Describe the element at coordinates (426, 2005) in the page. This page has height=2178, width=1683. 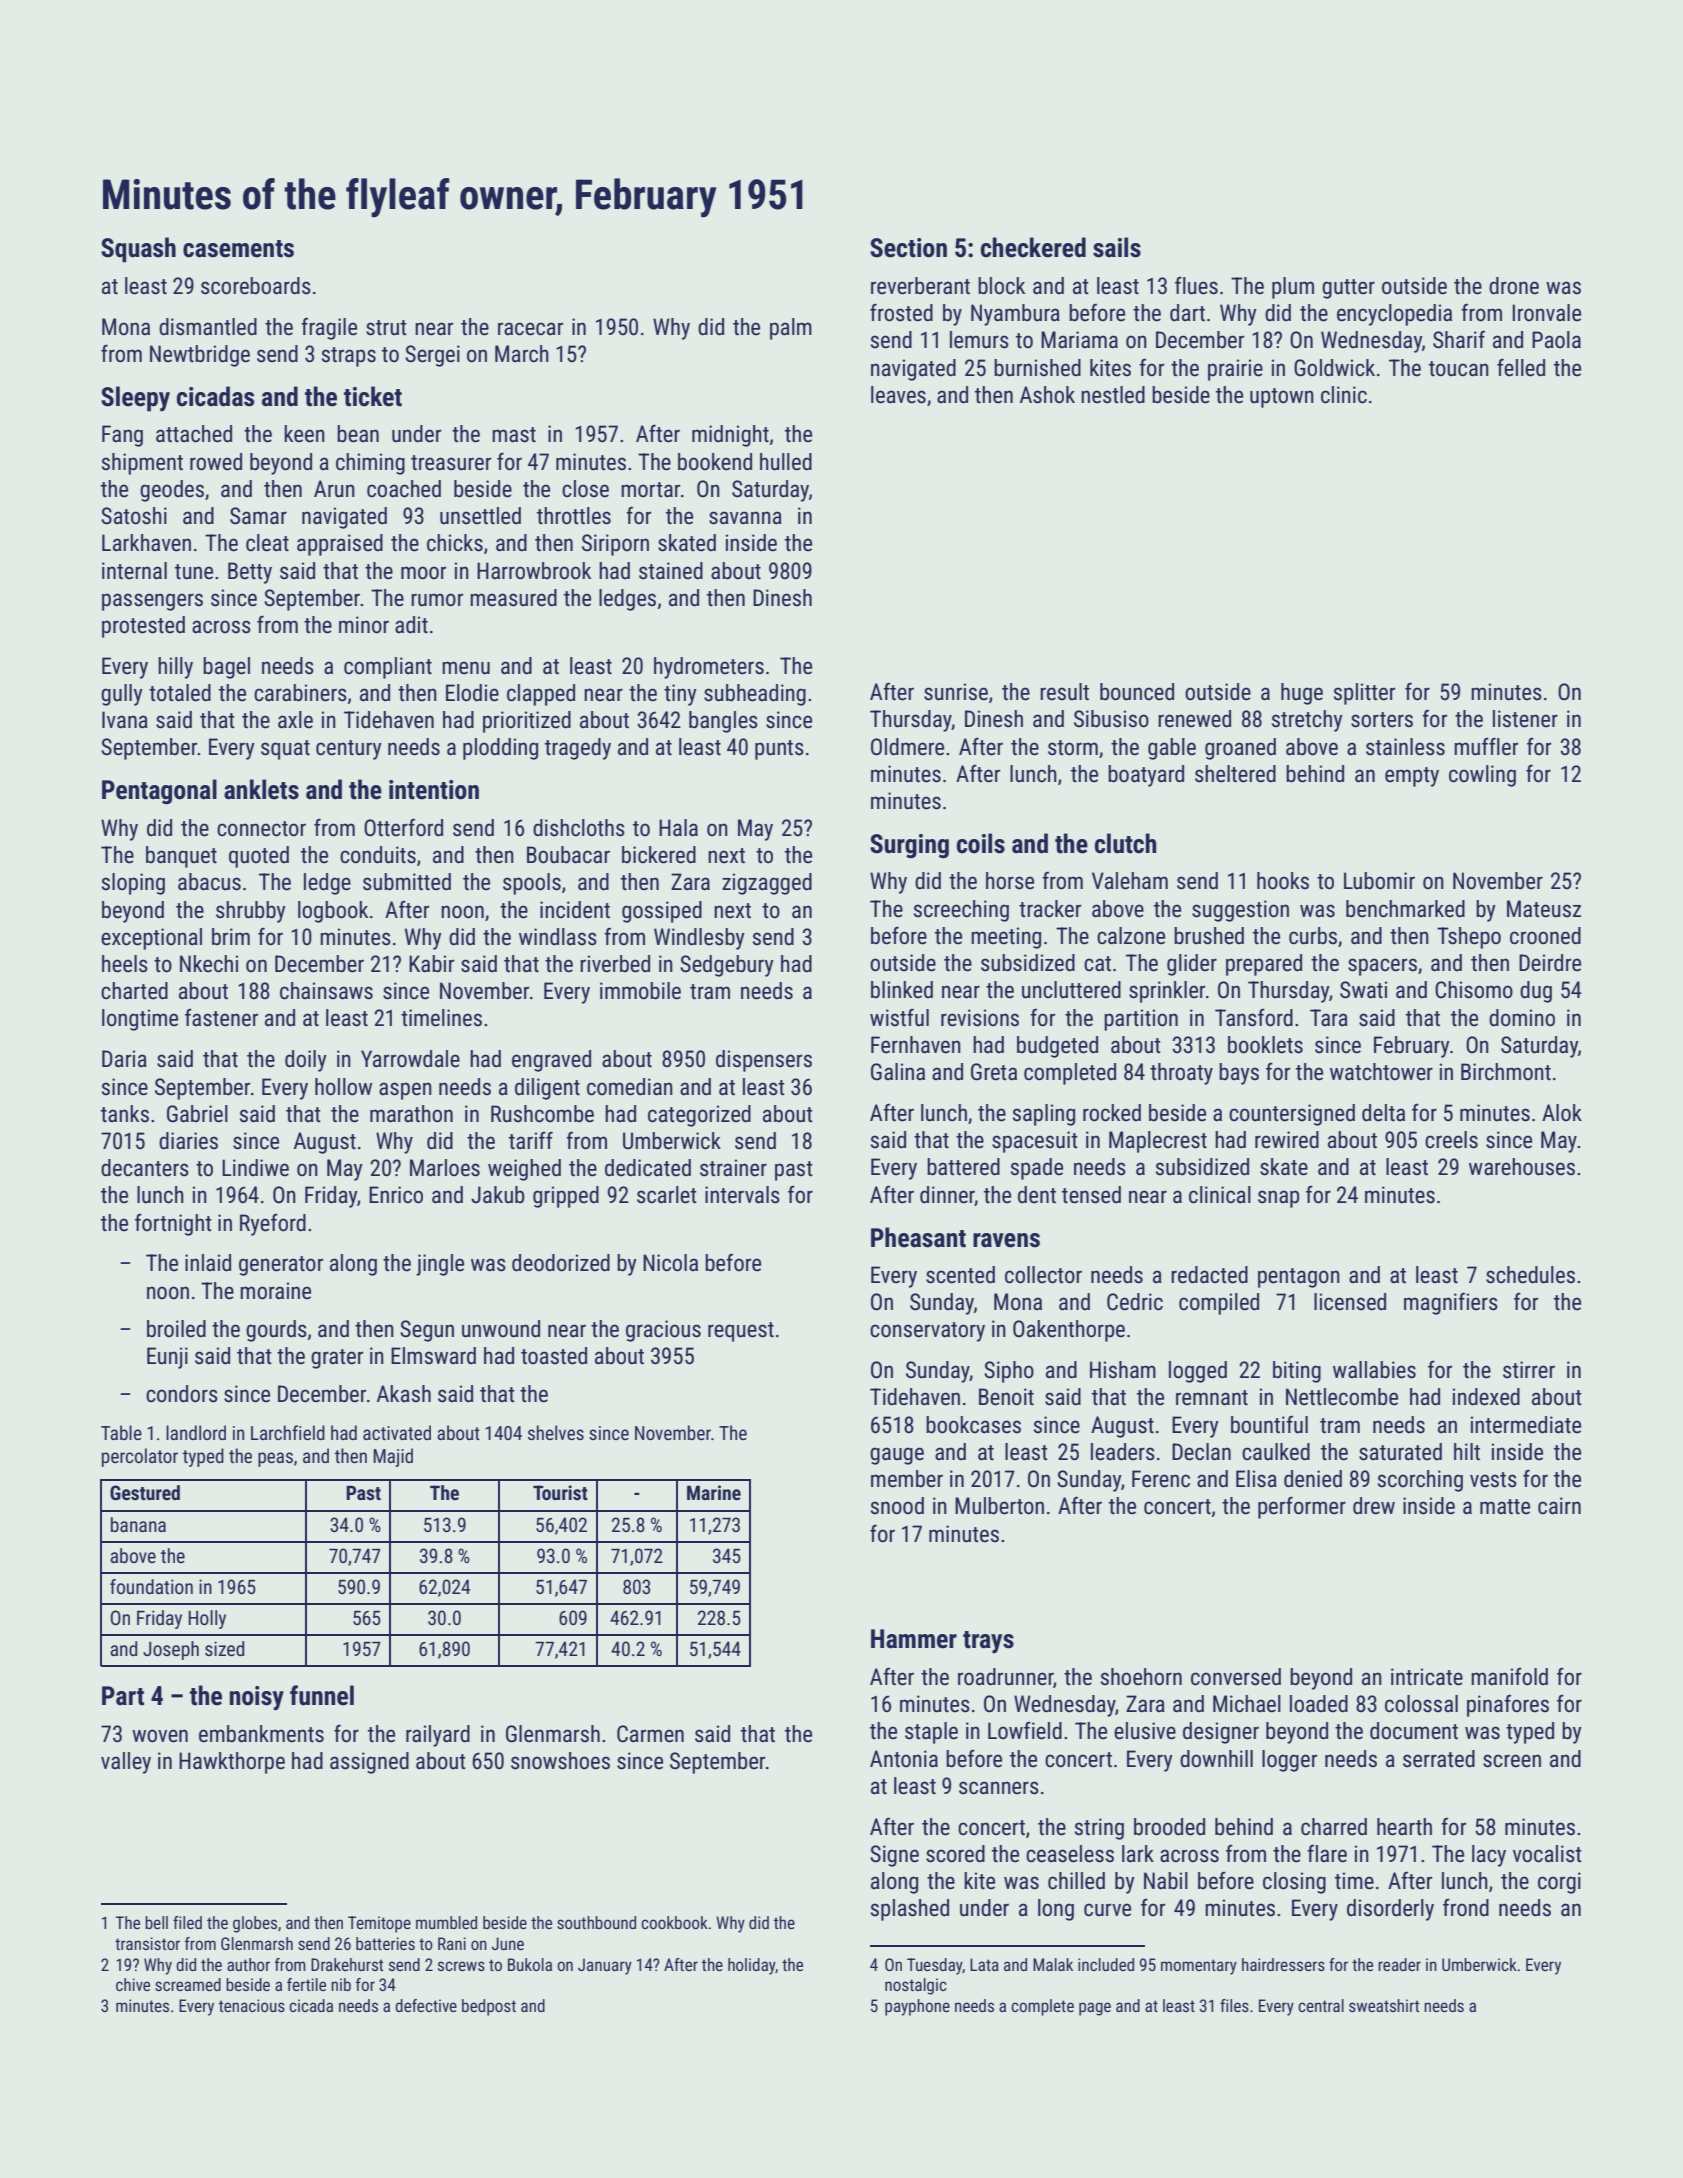
I see `defective` at that location.
